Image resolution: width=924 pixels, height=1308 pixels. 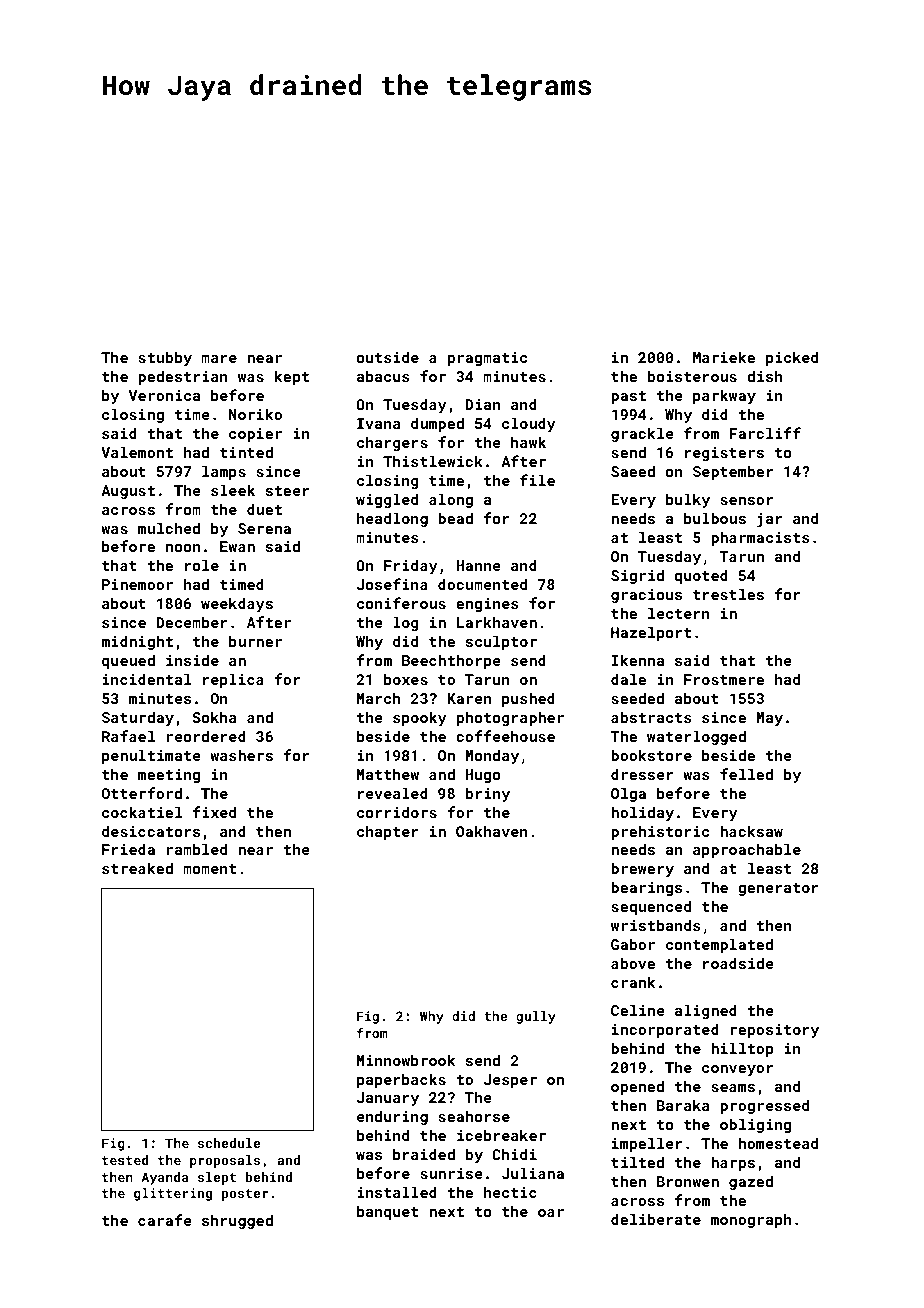 I want to click on pragmatic, so click(x=487, y=359).
